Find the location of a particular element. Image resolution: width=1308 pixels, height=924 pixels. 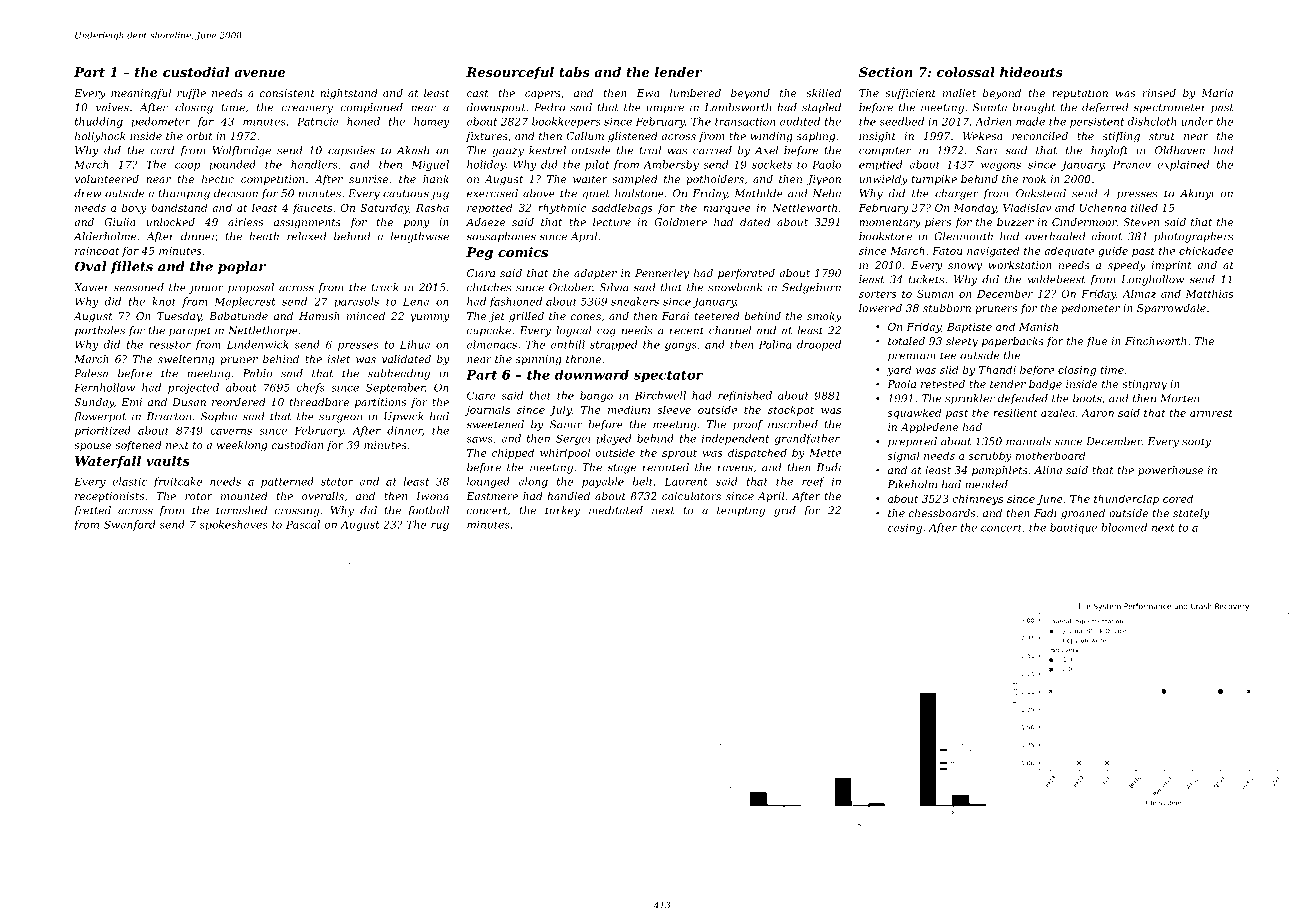

hideouts is located at coordinates (1031, 72).
